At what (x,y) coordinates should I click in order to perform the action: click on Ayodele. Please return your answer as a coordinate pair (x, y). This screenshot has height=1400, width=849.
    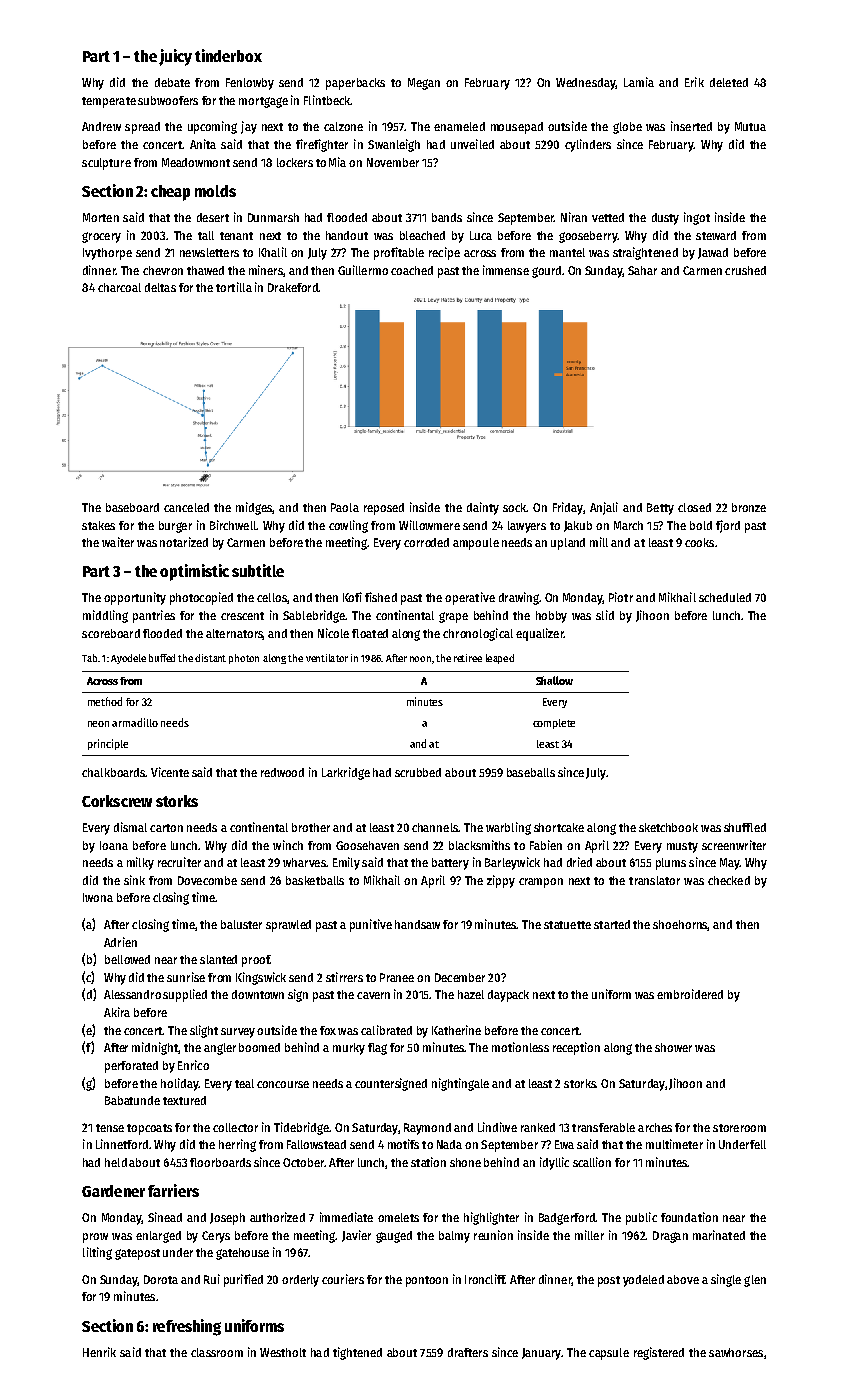
    Looking at the image, I should click on (128, 659).
